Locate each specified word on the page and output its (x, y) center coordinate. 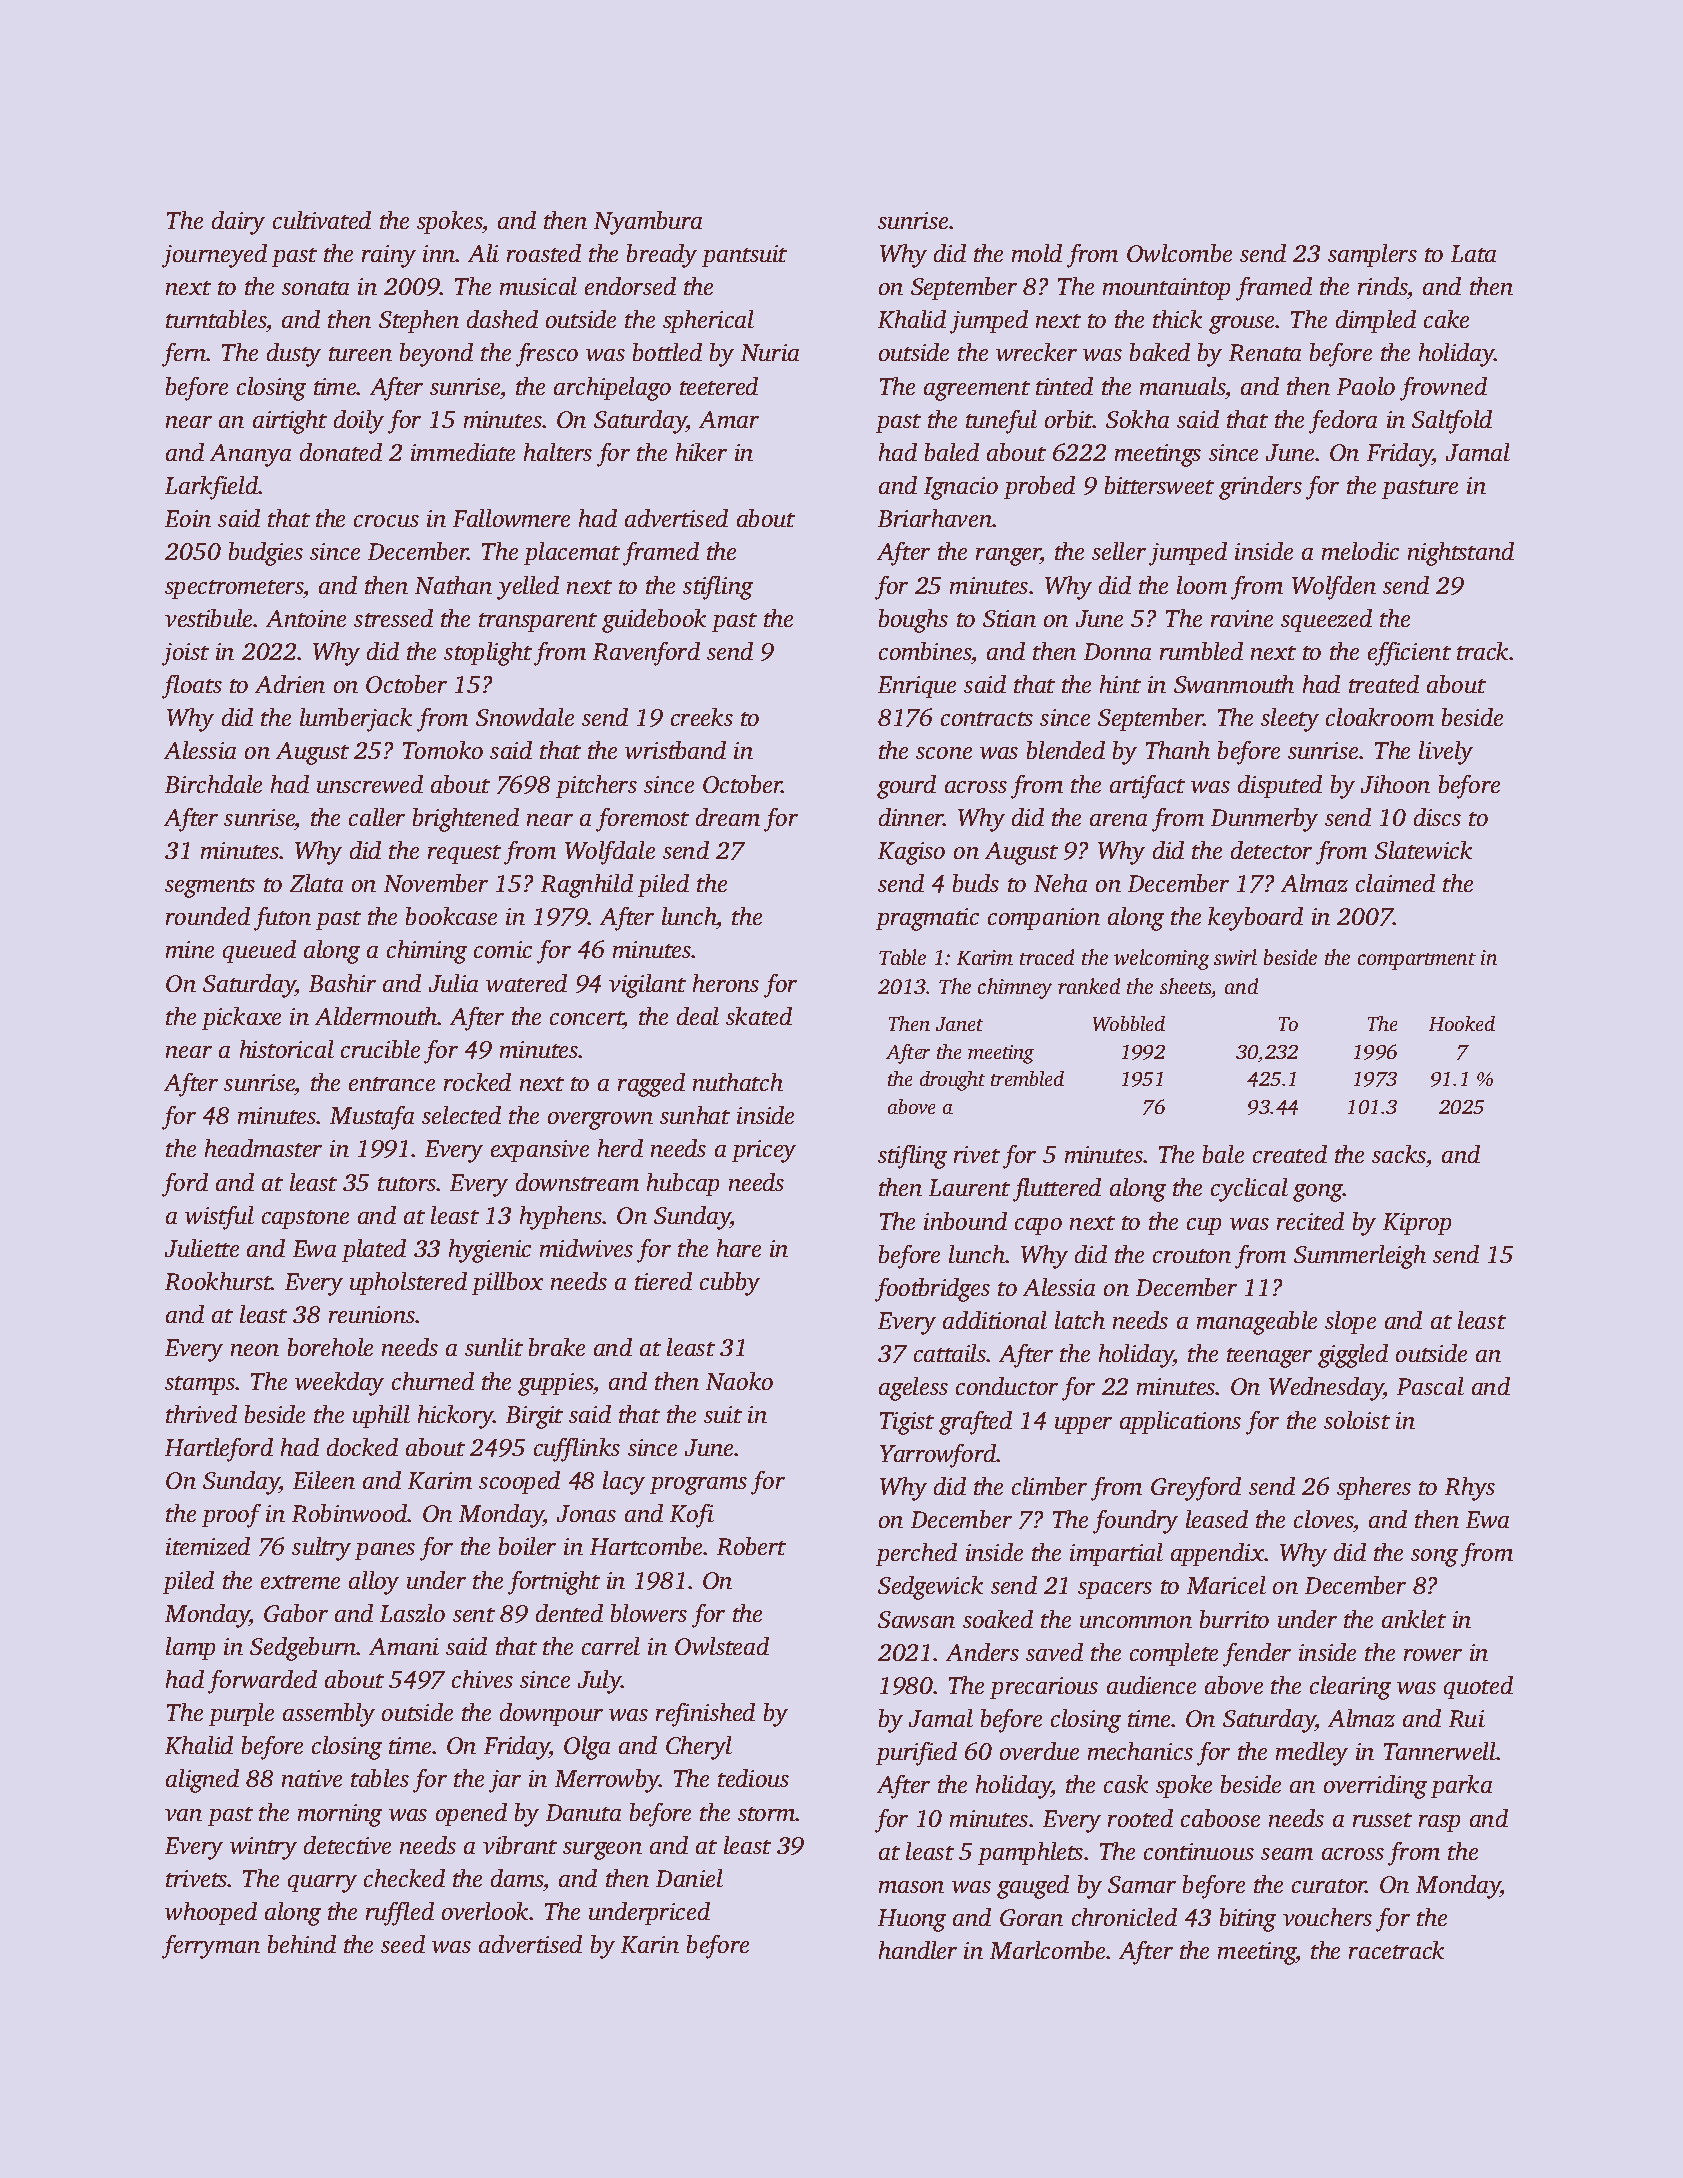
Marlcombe (1047, 1950)
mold (1037, 253)
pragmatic (927, 919)
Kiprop (1417, 1224)
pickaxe (241, 1018)
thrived (201, 1414)
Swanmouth (1234, 684)
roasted (544, 253)
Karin (650, 1944)
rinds (1383, 286)
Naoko (739, 1381)
